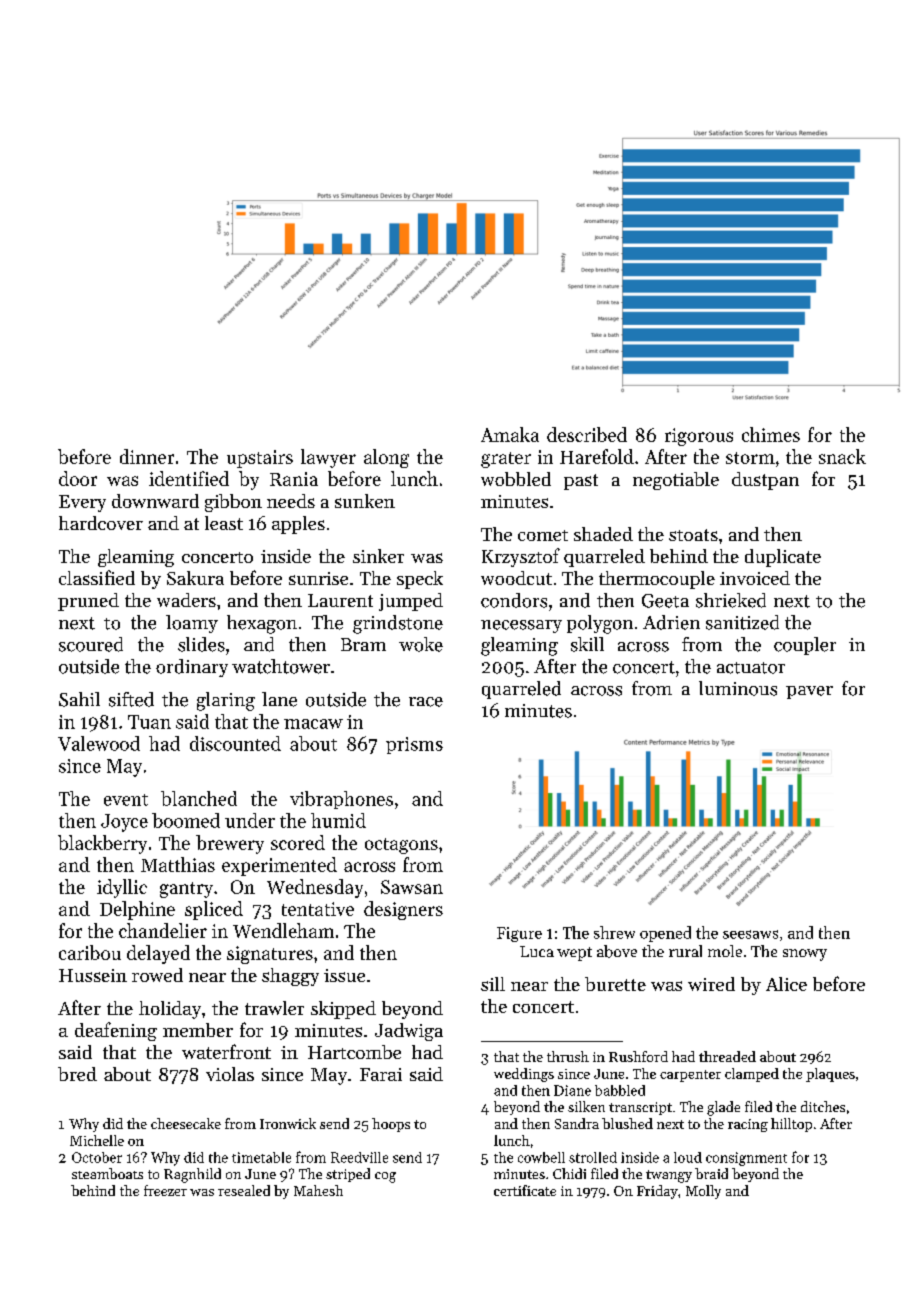  Describe the element at coordinates (260, 459) in the document. I see `upstairs` at that location.
